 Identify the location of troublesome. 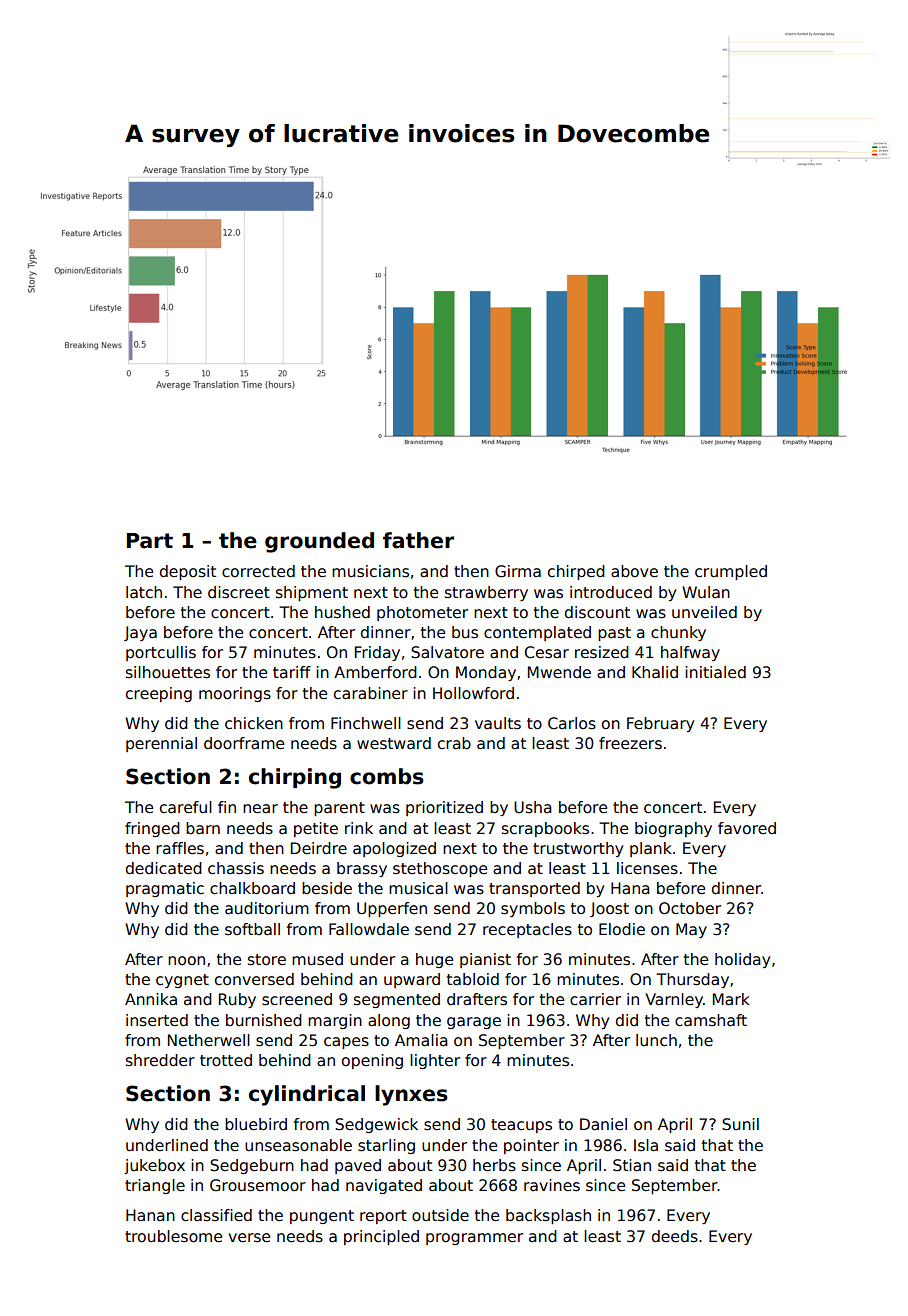
(173, 1236).
